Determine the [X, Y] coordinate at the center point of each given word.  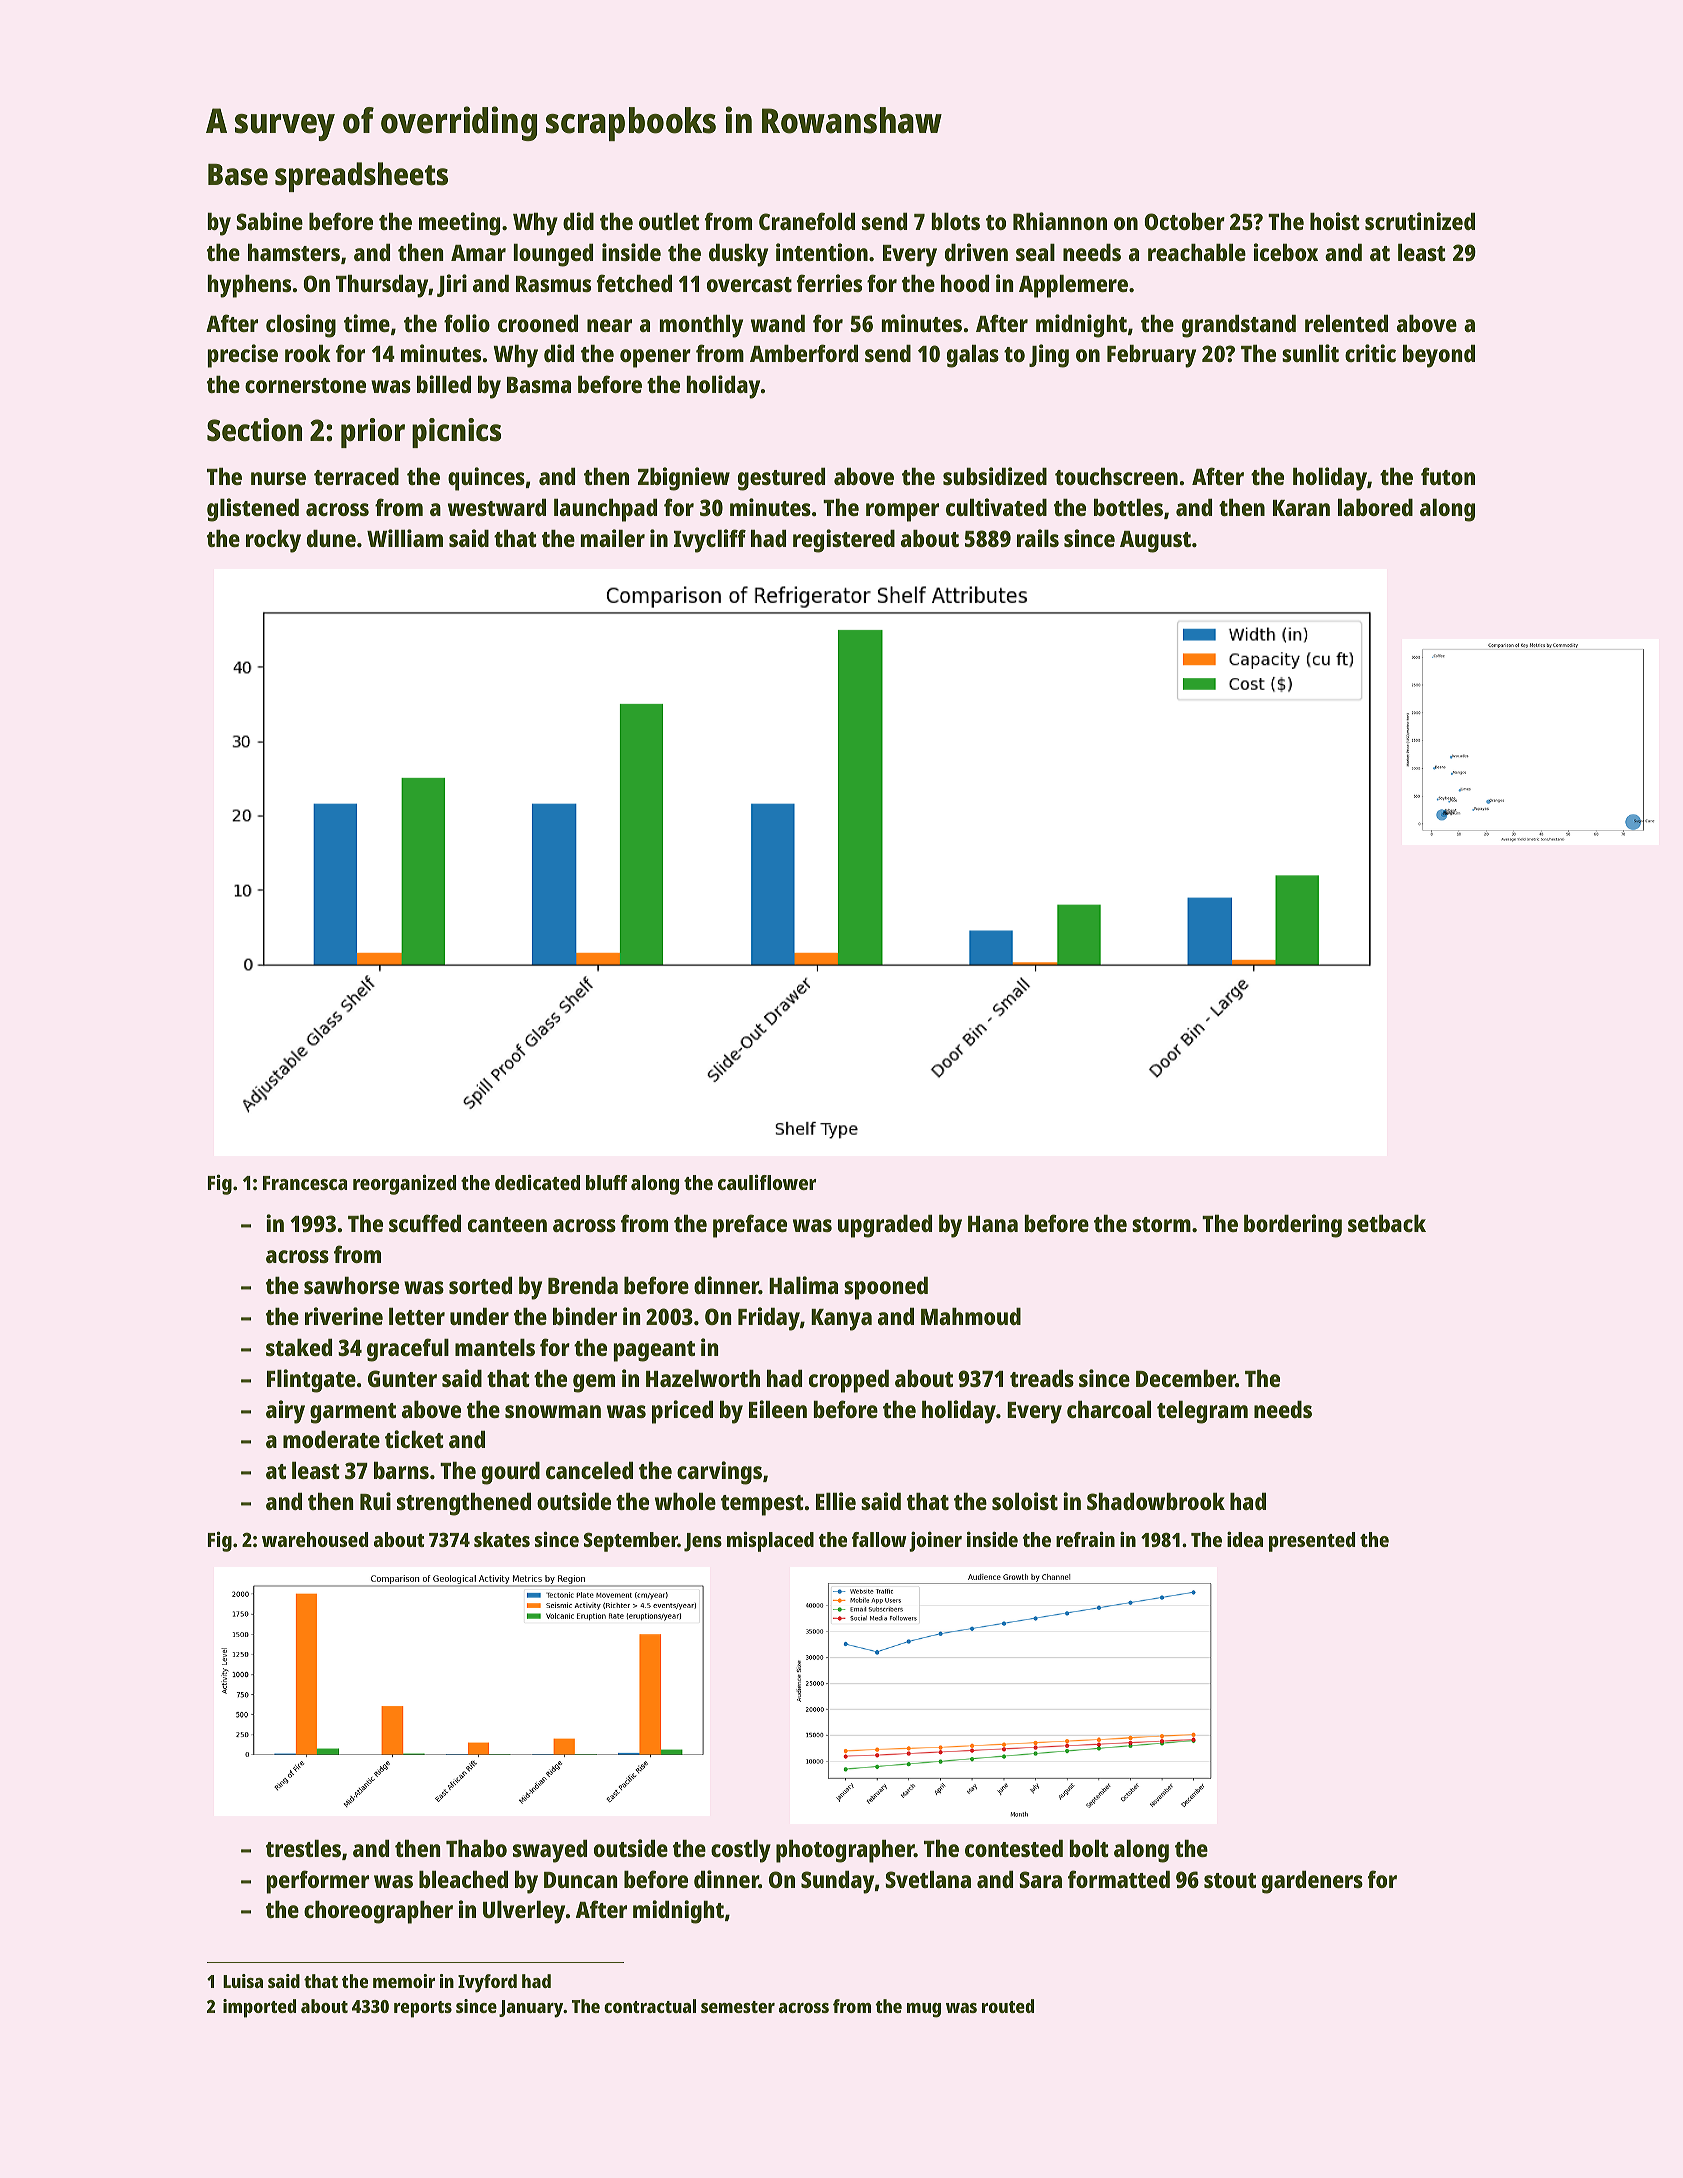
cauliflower [767, 1182]
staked [299, 1347]
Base [238, 175]
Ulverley [524, 1912]
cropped [849, 1381]
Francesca [305, 1183]
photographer [845, 1851]
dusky [738, 255]
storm [1161, 1224]
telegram [1202, 1412]
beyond [1439, 356]
